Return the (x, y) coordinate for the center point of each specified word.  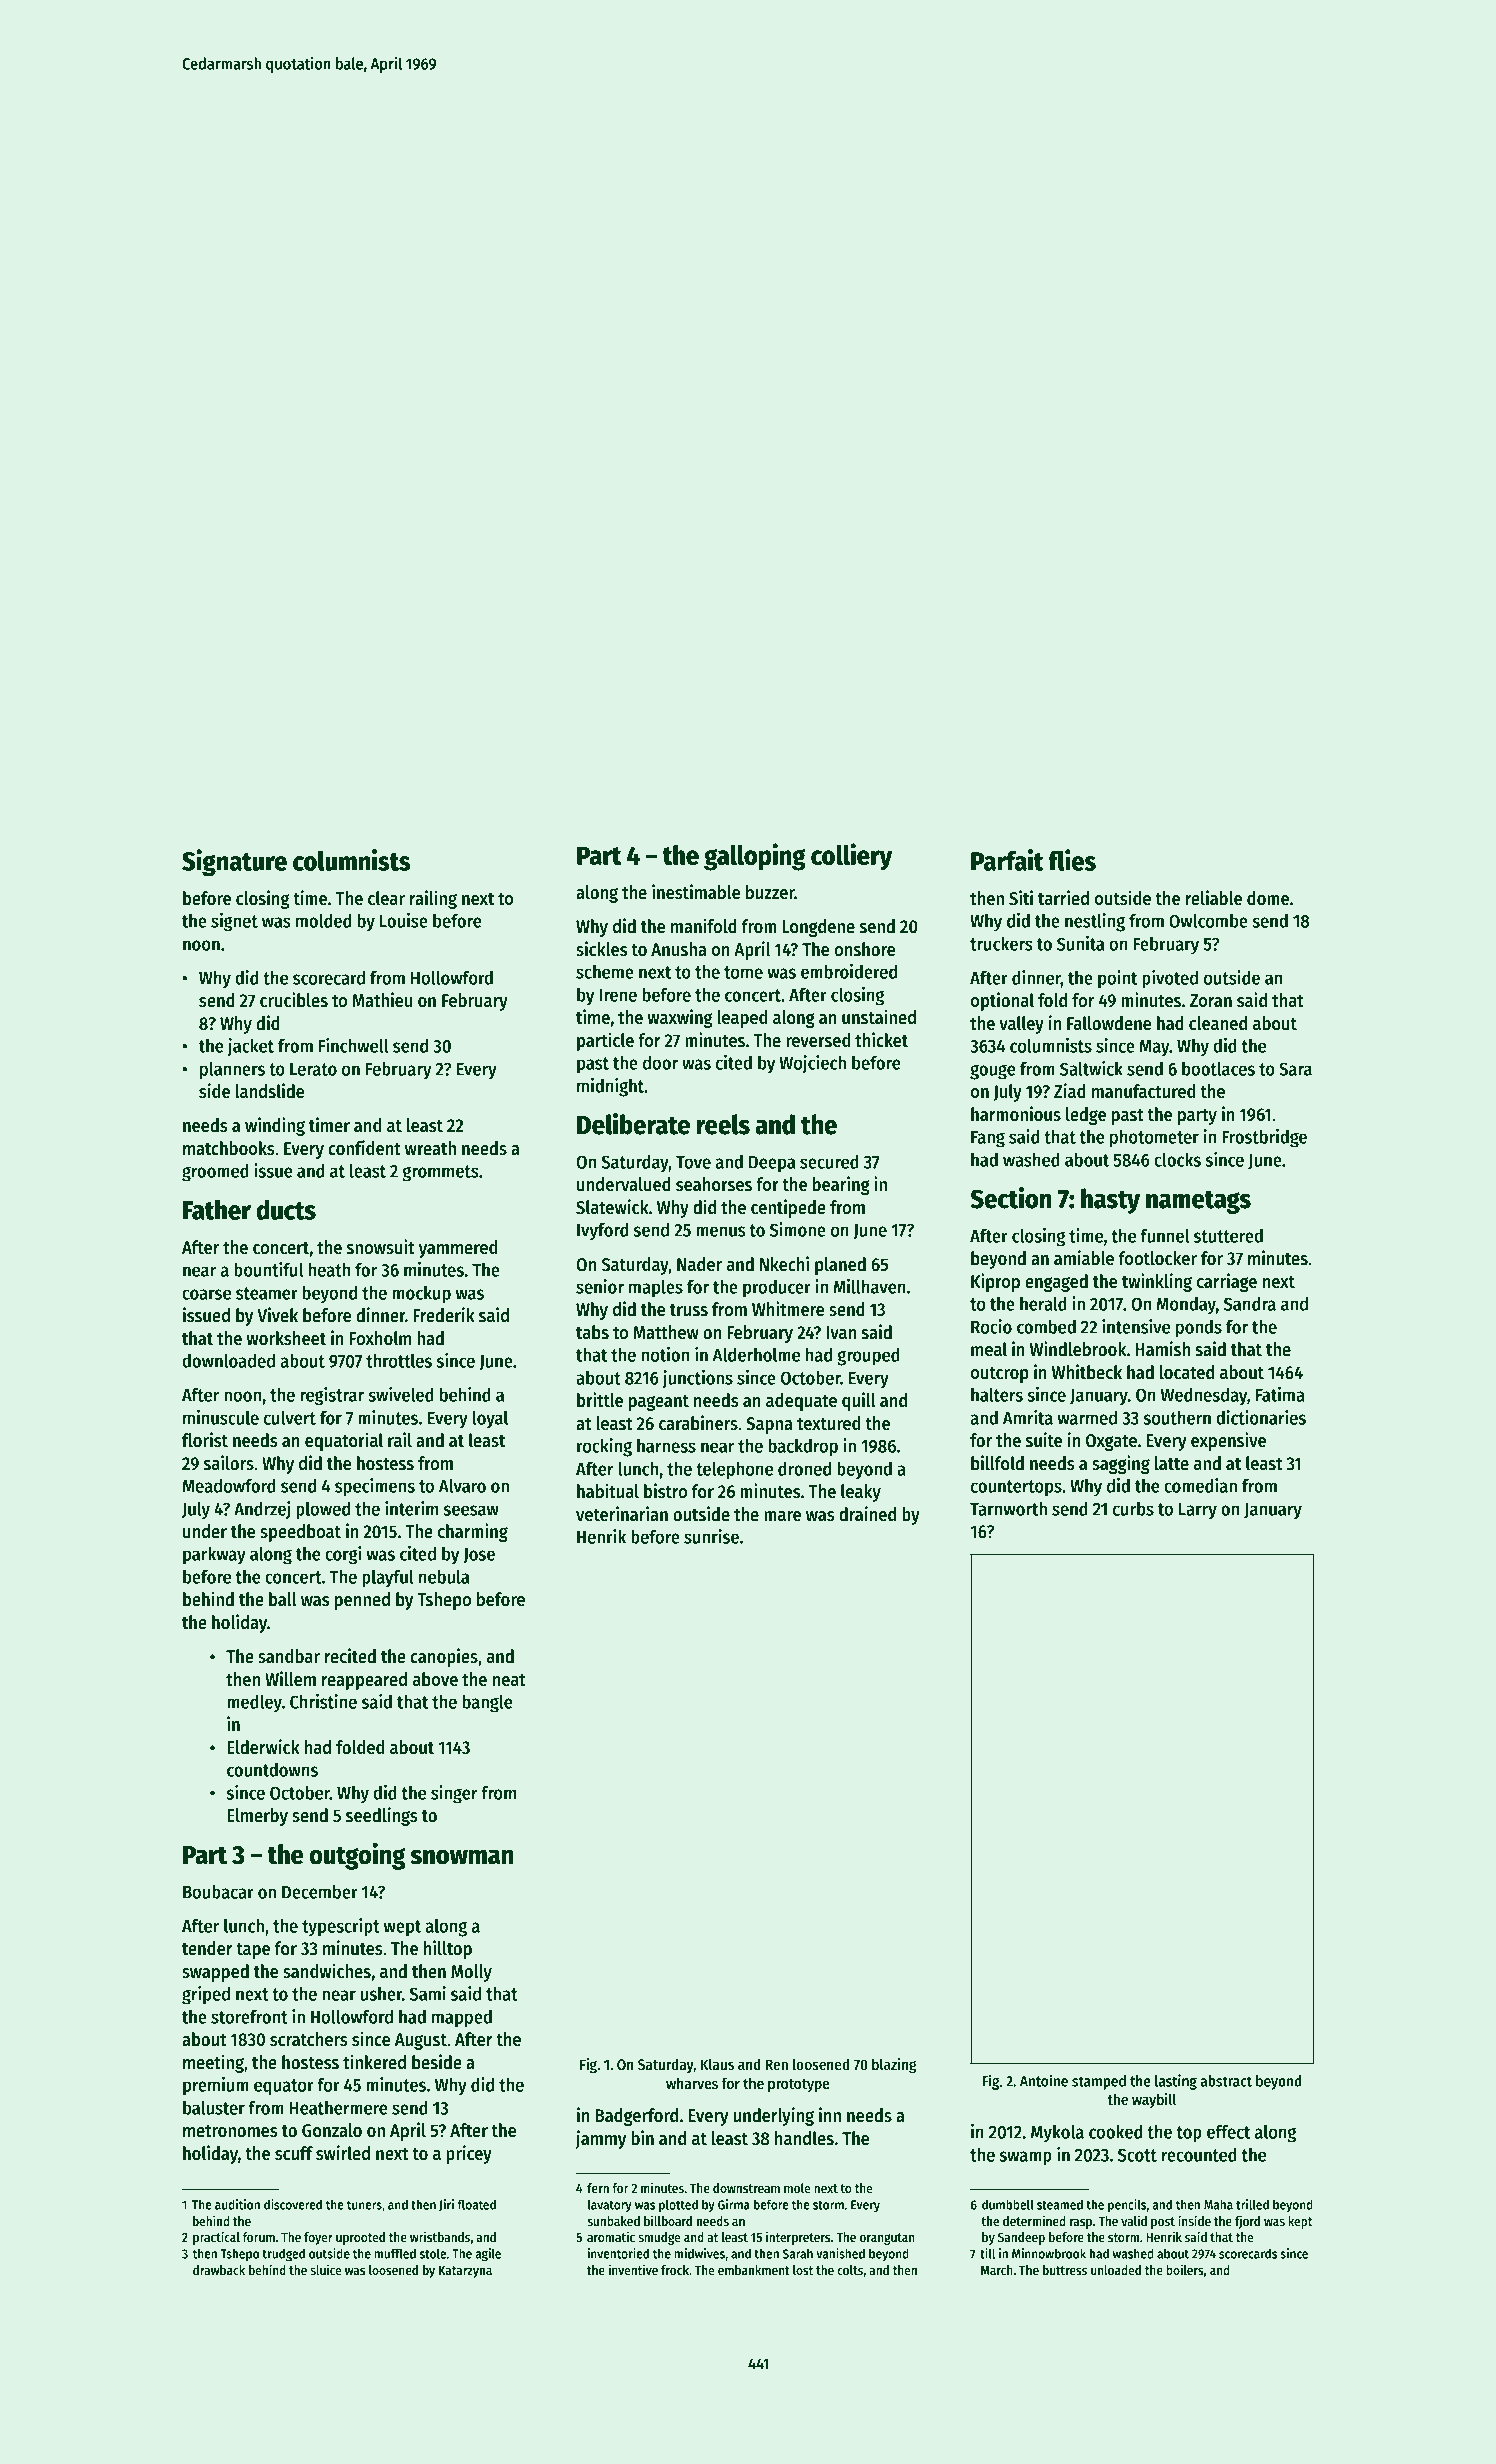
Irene (618, 995)
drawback (219, 2270)
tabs (592, 1332)
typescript (340, 1927)
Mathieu (382, 1000)
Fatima (1280, 1394)
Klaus (717, 2064)
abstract (1226, 2081)
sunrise (711, 1536)
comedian (1200, 1485)
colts (850, 2270)
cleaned (1218, 1023)
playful (388, 1578)
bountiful (268, 1269)
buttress (1065, 2270)
